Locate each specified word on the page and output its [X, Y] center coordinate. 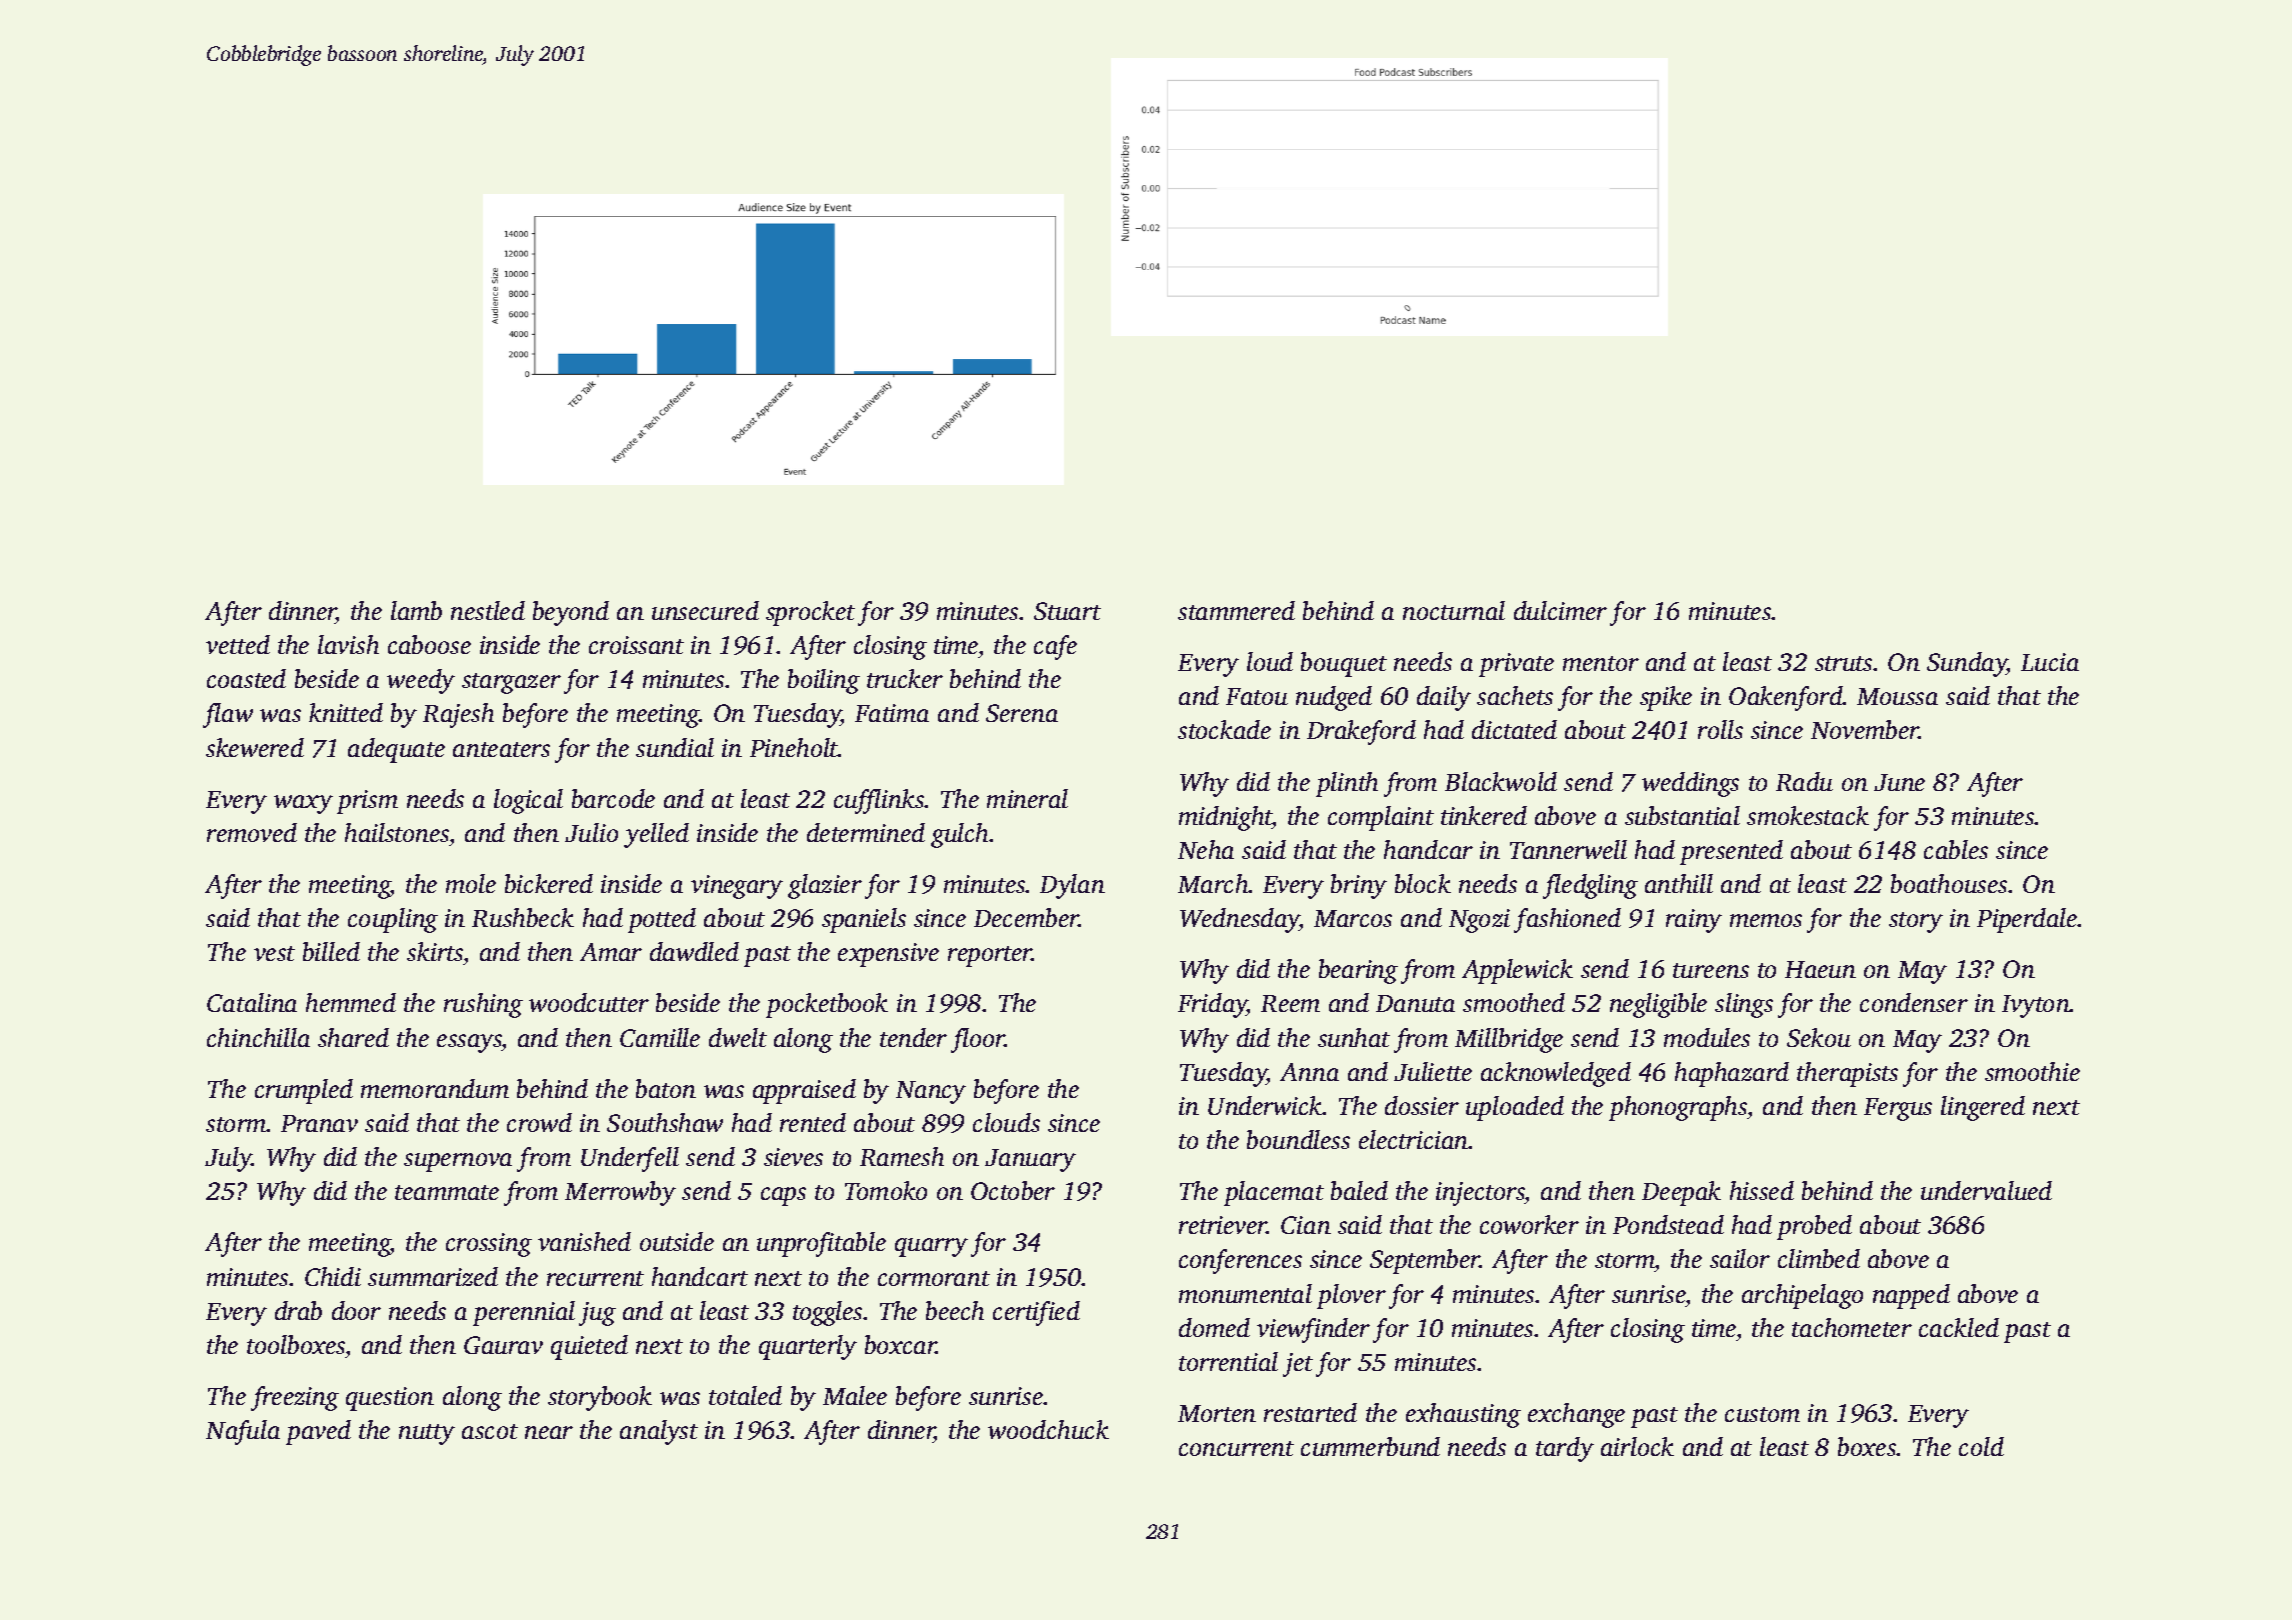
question [390, 1399]
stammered [1236, 610]
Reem [1290, 1003]
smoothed [1514, 1002]
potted [662, 920]
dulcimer [1560, 610]
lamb [416, 610]
